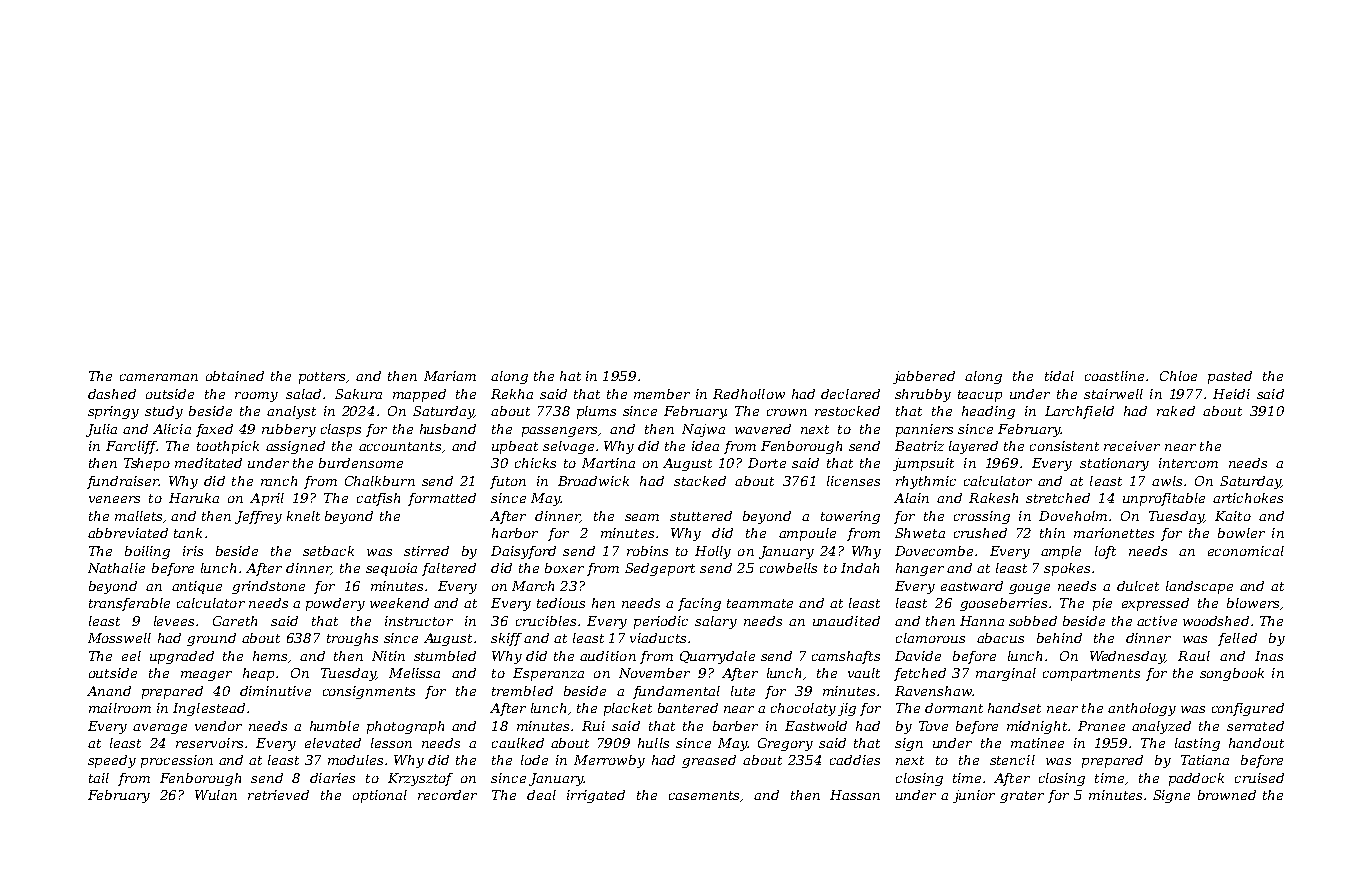 This screenshot has width=1372, height=887. I want to click on idea, so click(705, 446).
